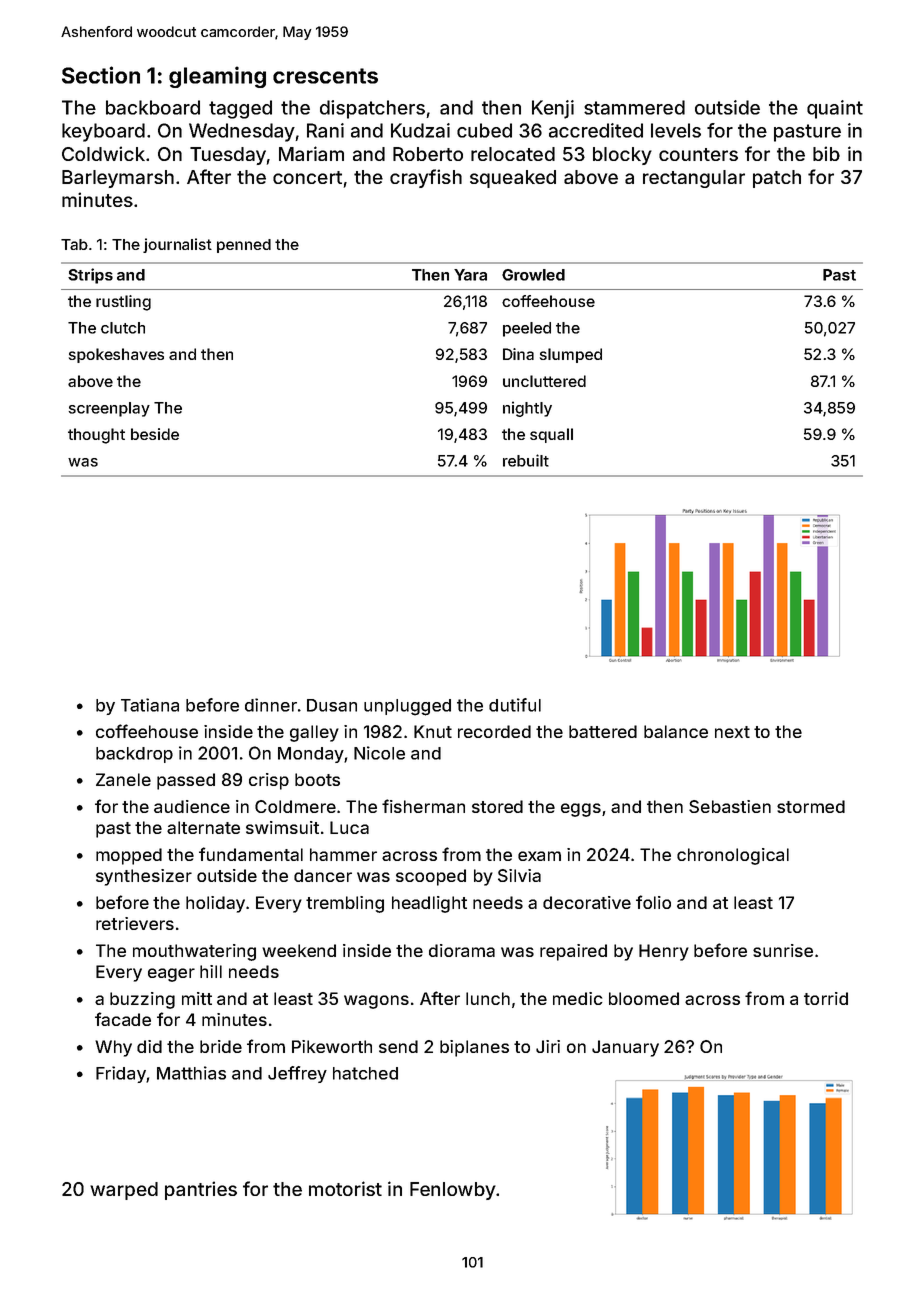 The image size is (924, 1314). I want to click on medic, so click(577, 998).
